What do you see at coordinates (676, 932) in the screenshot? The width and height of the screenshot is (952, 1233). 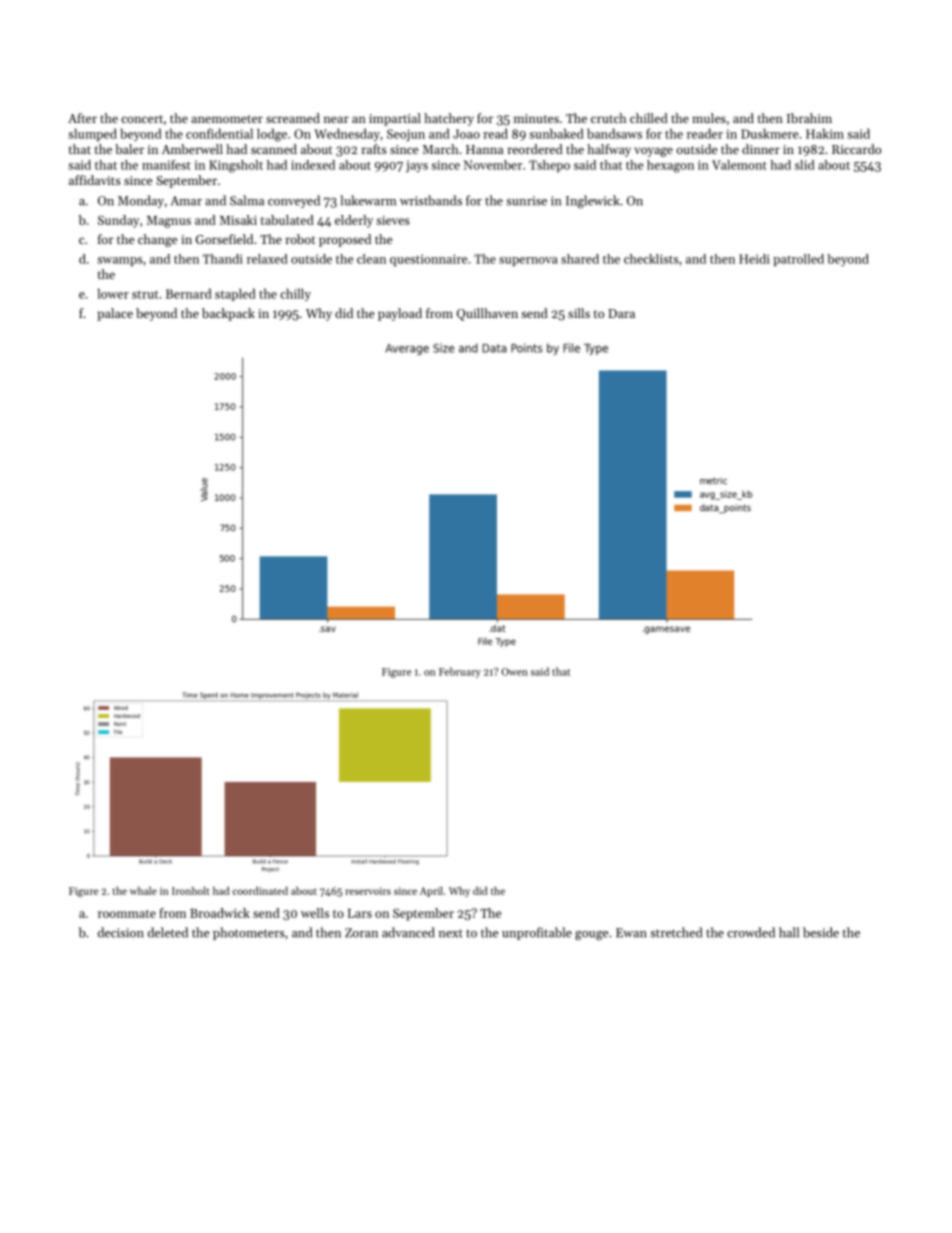 I see `stretched` at bounding box center [676, 932].
